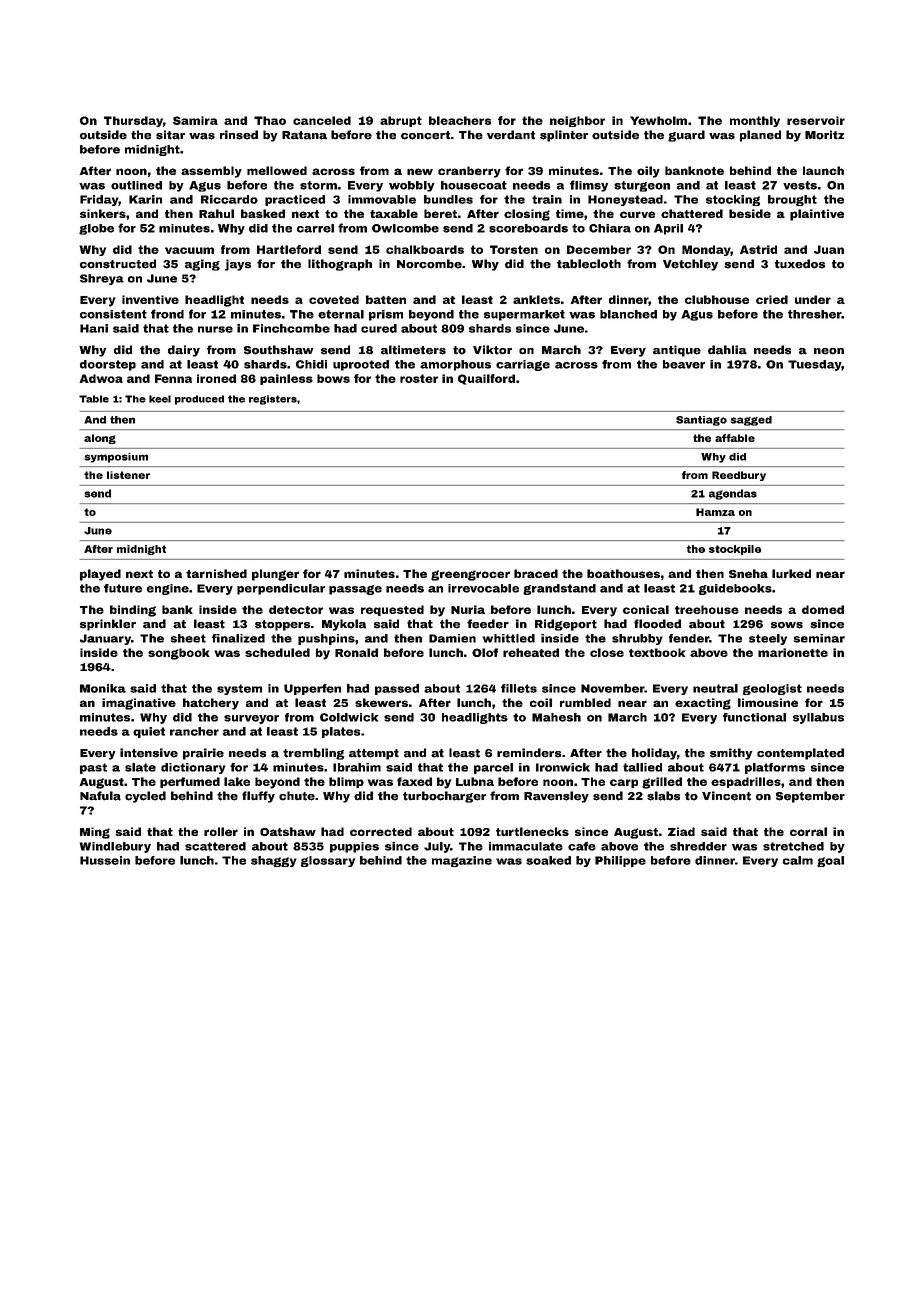 The image size is (924, 1308). What do you see at coordinates (96, 229) in the screenshot?
I see `globe` at bounding box center [96, 229].
